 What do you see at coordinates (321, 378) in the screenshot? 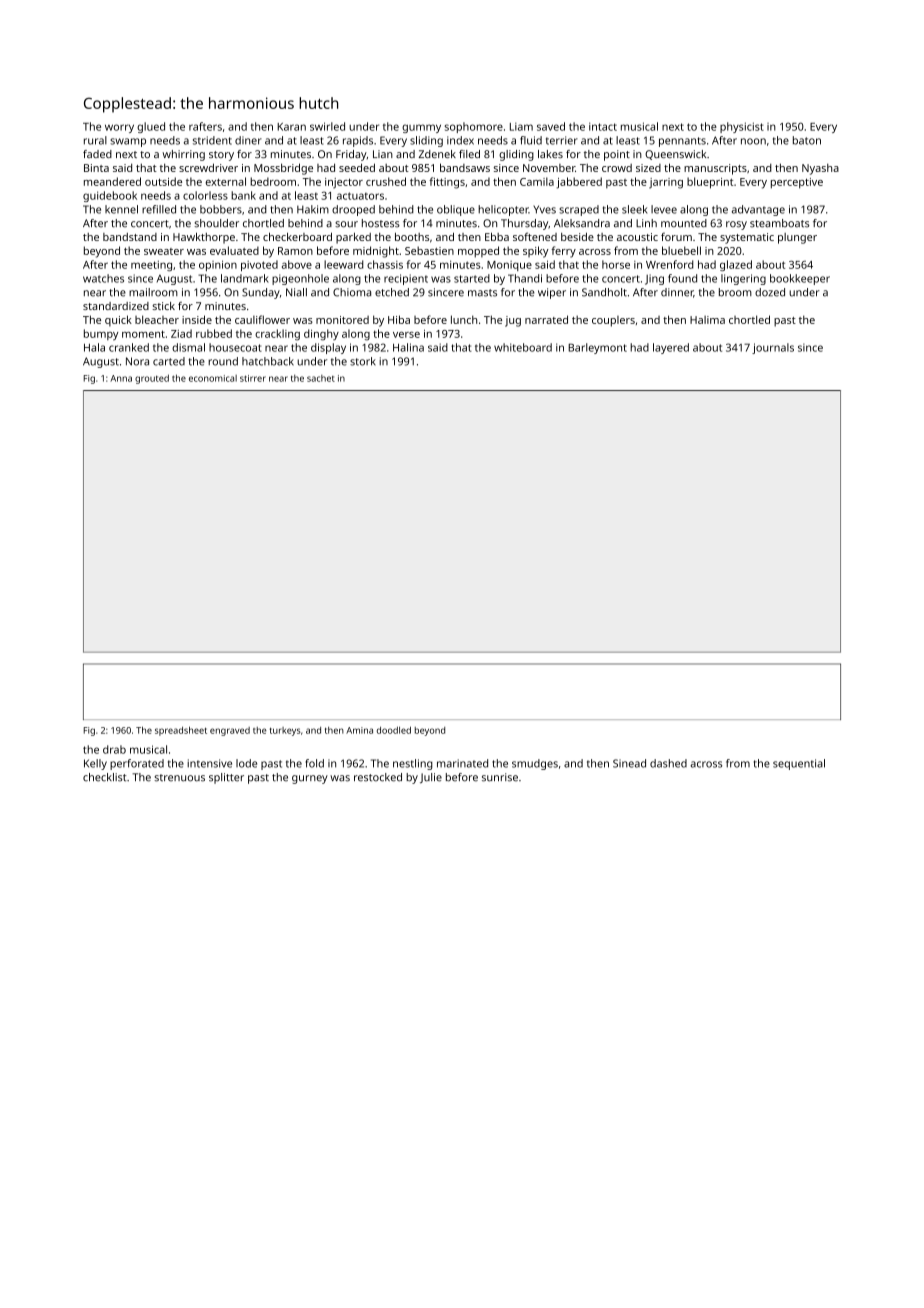
I see `sachet` at bounding box center [321, 378].
